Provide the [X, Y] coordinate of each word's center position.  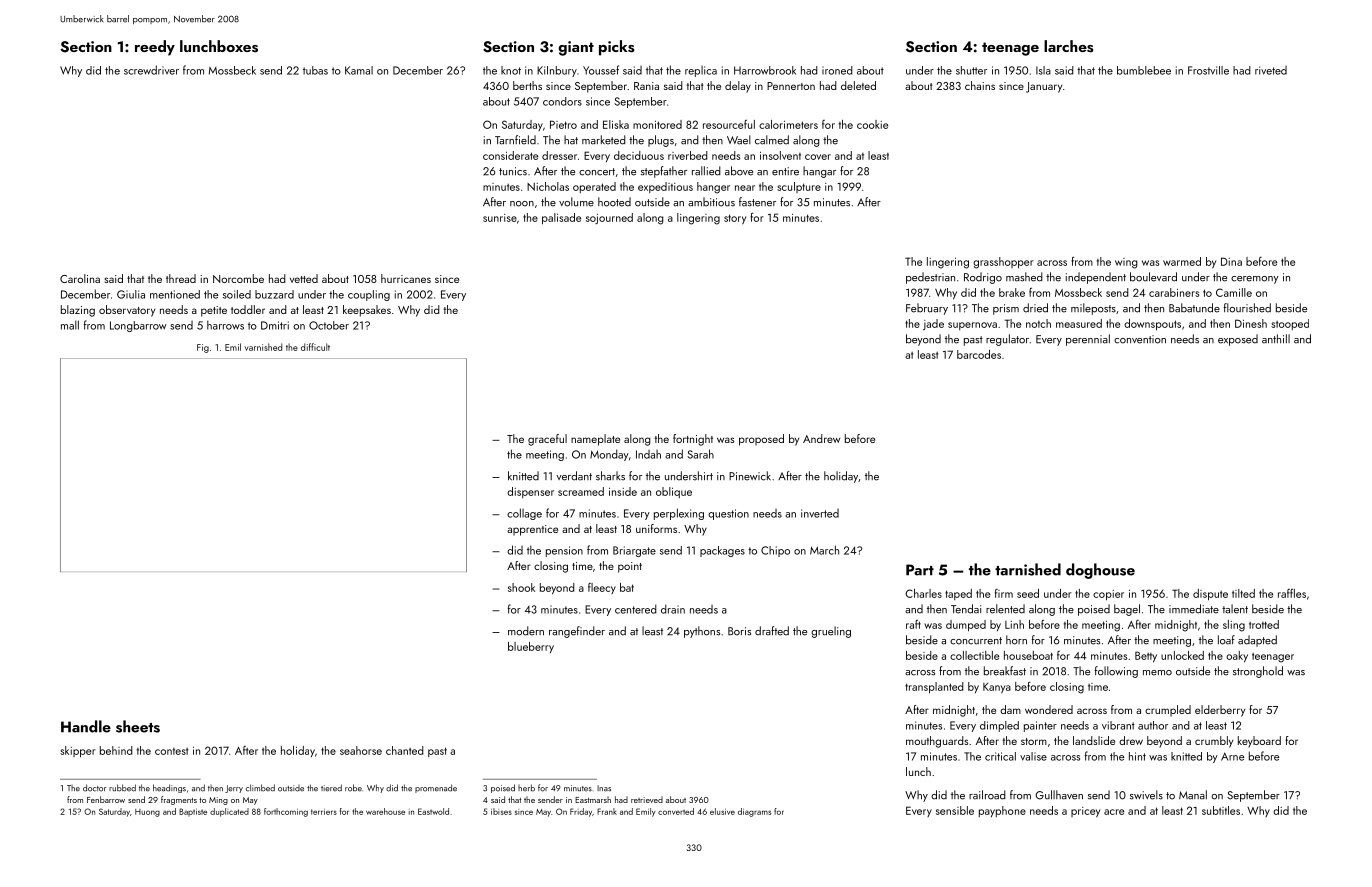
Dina [1231, 261]
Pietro [563, 124]
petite [214, 311]
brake [1012, 292]
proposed [761, 440]
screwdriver [151, 70]
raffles [1292, 593]
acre [1114, 812]
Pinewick [750, 476]
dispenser [530, 492]
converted [676, 811]
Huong [147, 813]
